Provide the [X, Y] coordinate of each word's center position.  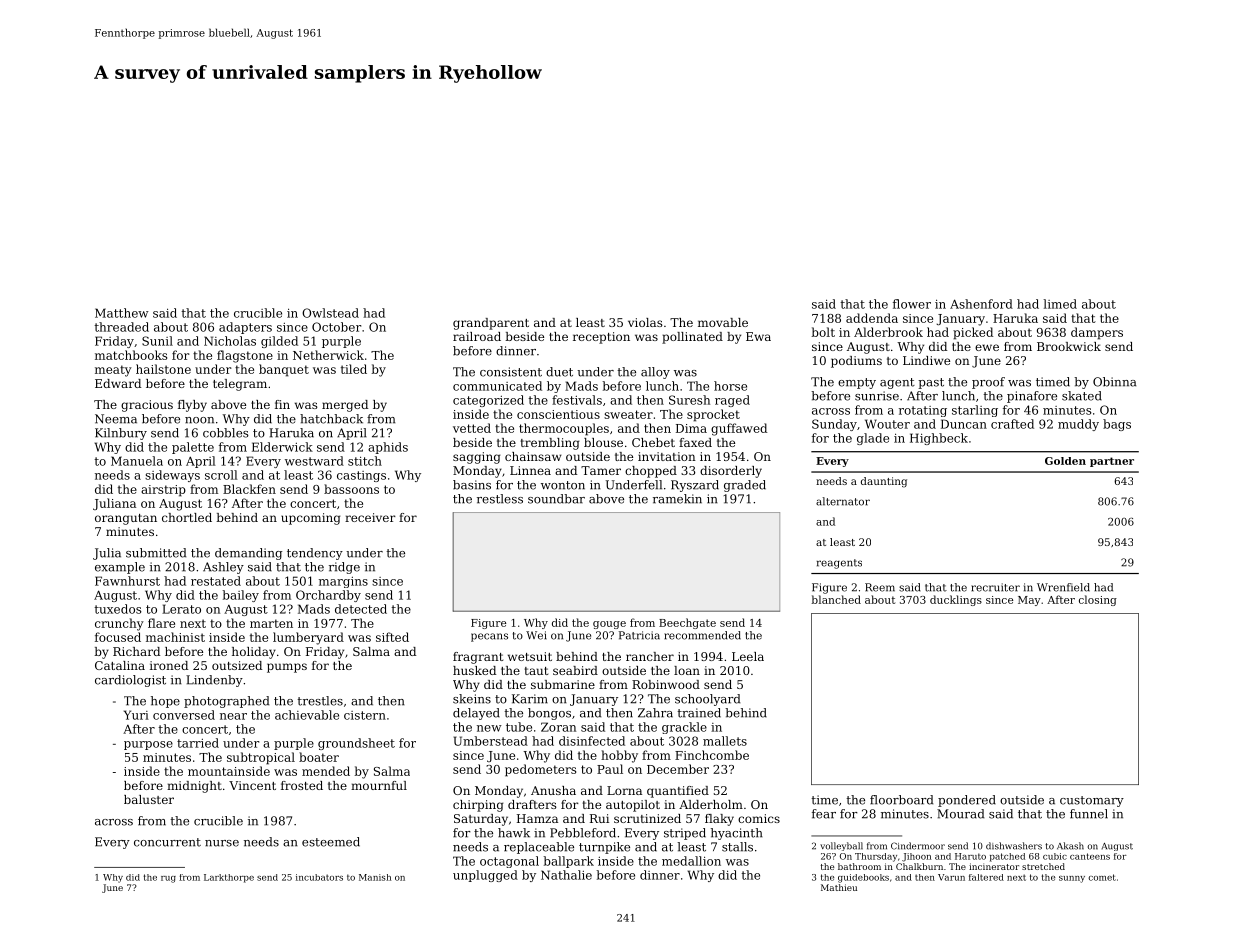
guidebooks [863, 878]
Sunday [834, 425]
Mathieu [839, 887]
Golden [1065, 461]
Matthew [122, 313]
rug [168, 879]
